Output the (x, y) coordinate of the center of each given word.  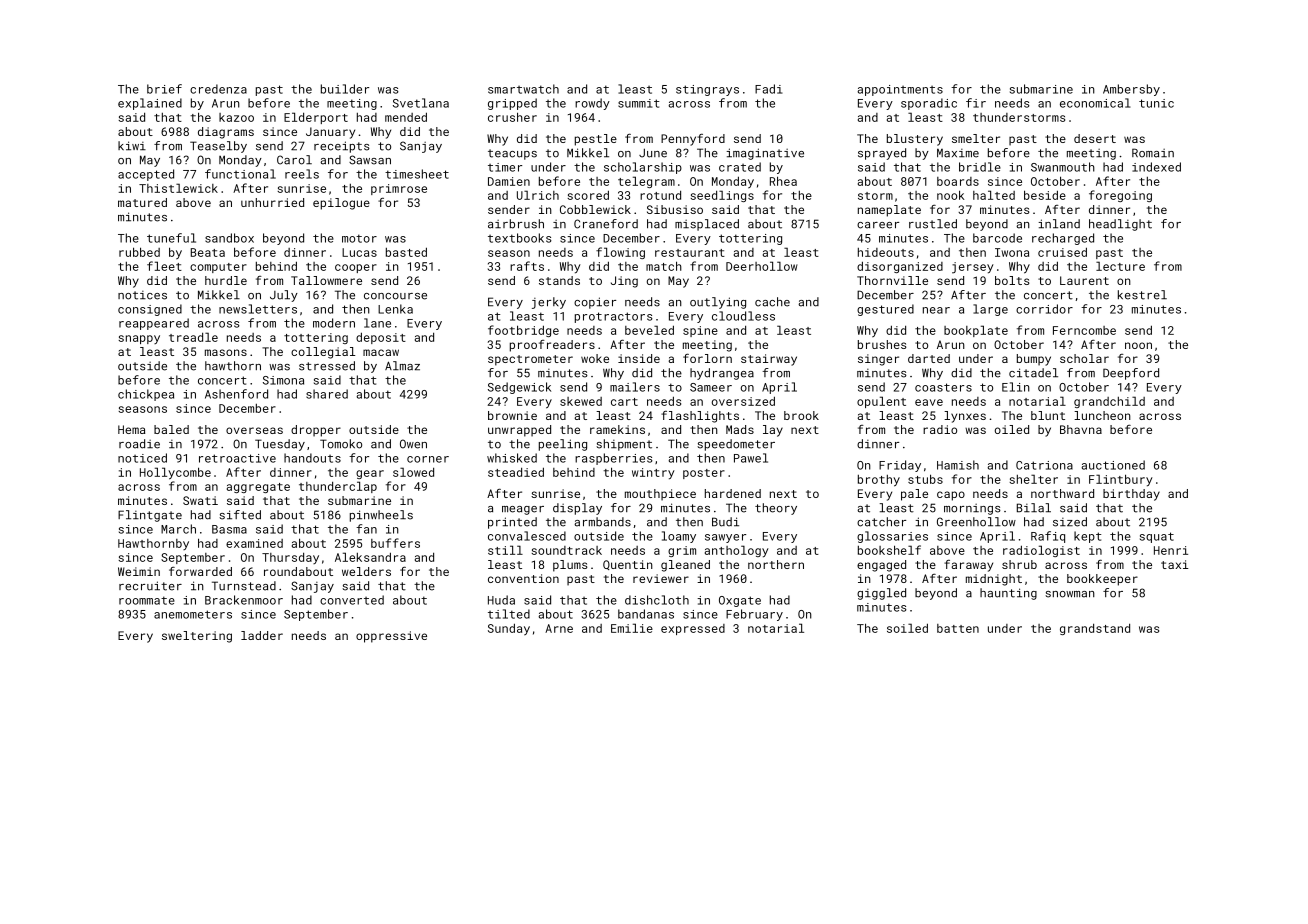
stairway (769, 360)
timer (505, 167)
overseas (254, 430)
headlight (1120, 225)
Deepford (1131, 374)
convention (523, 578)
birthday (1131, 495)
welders (366, 571)
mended (406, 117)
